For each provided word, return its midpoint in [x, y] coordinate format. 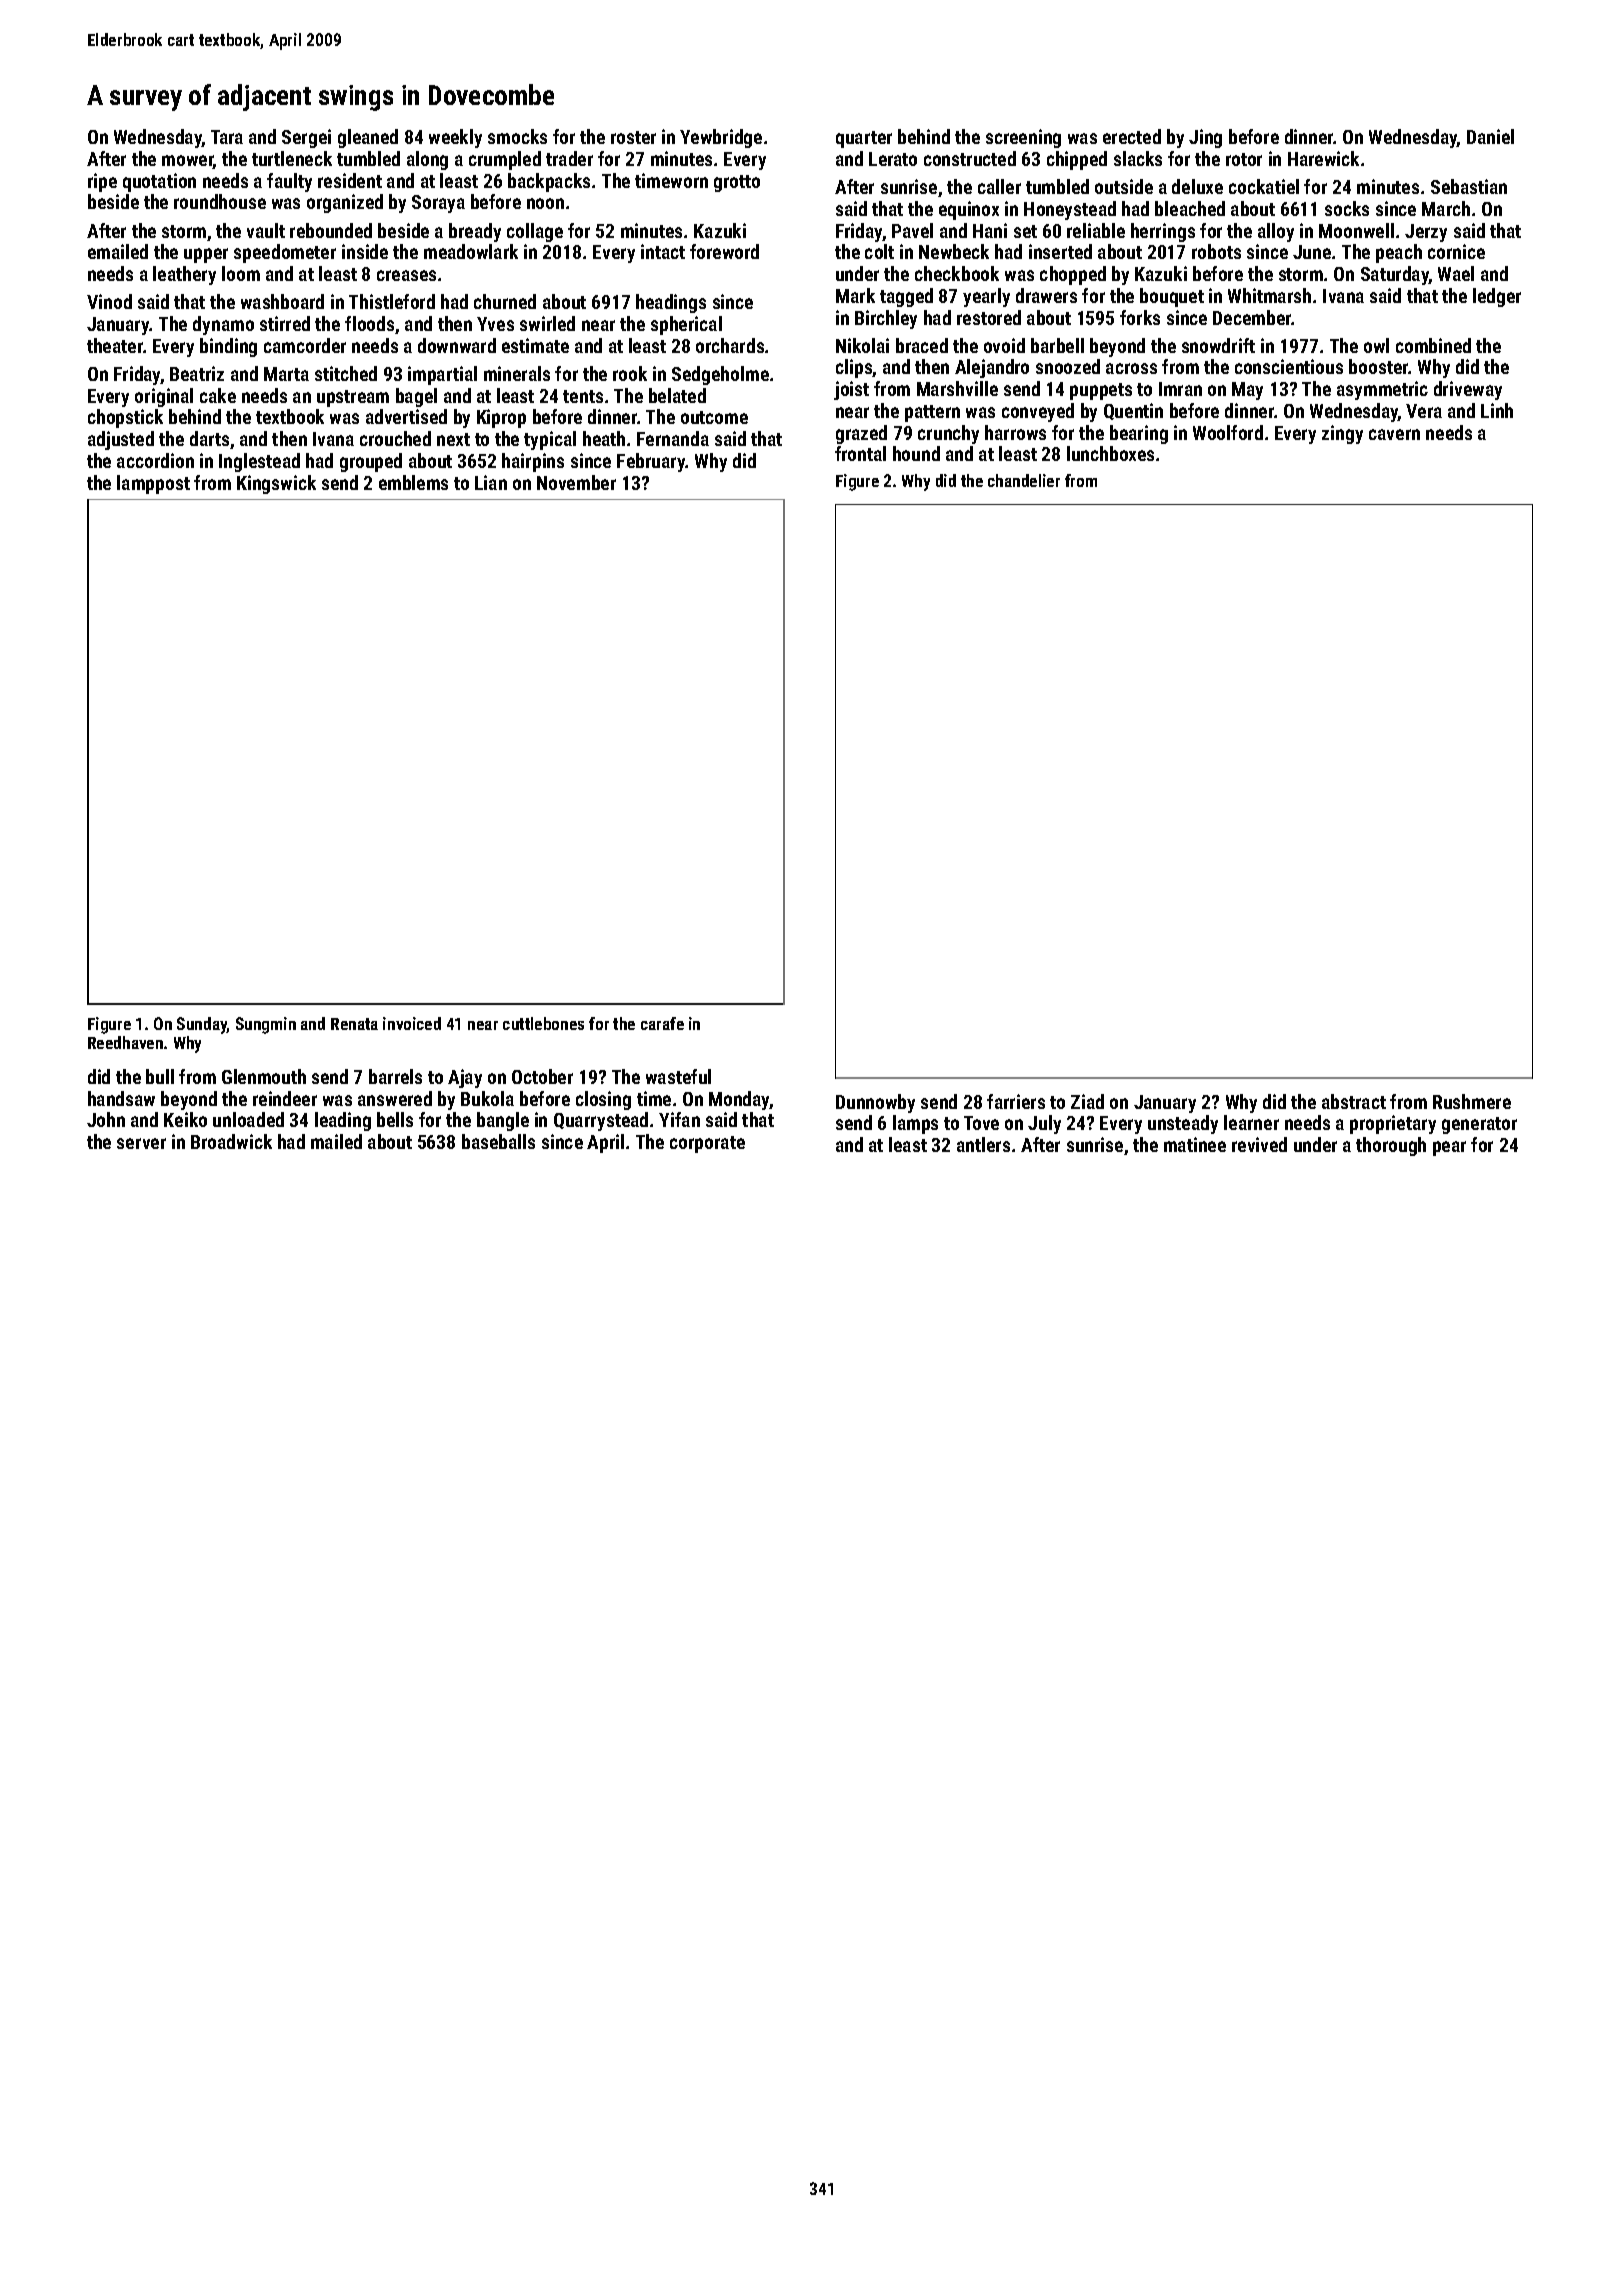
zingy [1342, 434]
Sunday [202, 1025]
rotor [1244, 159]
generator [1479, 1125]
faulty [289, 182]
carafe [662, 1023]
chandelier [1024, 480]
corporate [707, 1144]
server [141, 1143]
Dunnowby [875, 1103]
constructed [970, 158]
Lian [491, 482]
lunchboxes [1110, 453]
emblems [413, 482]
